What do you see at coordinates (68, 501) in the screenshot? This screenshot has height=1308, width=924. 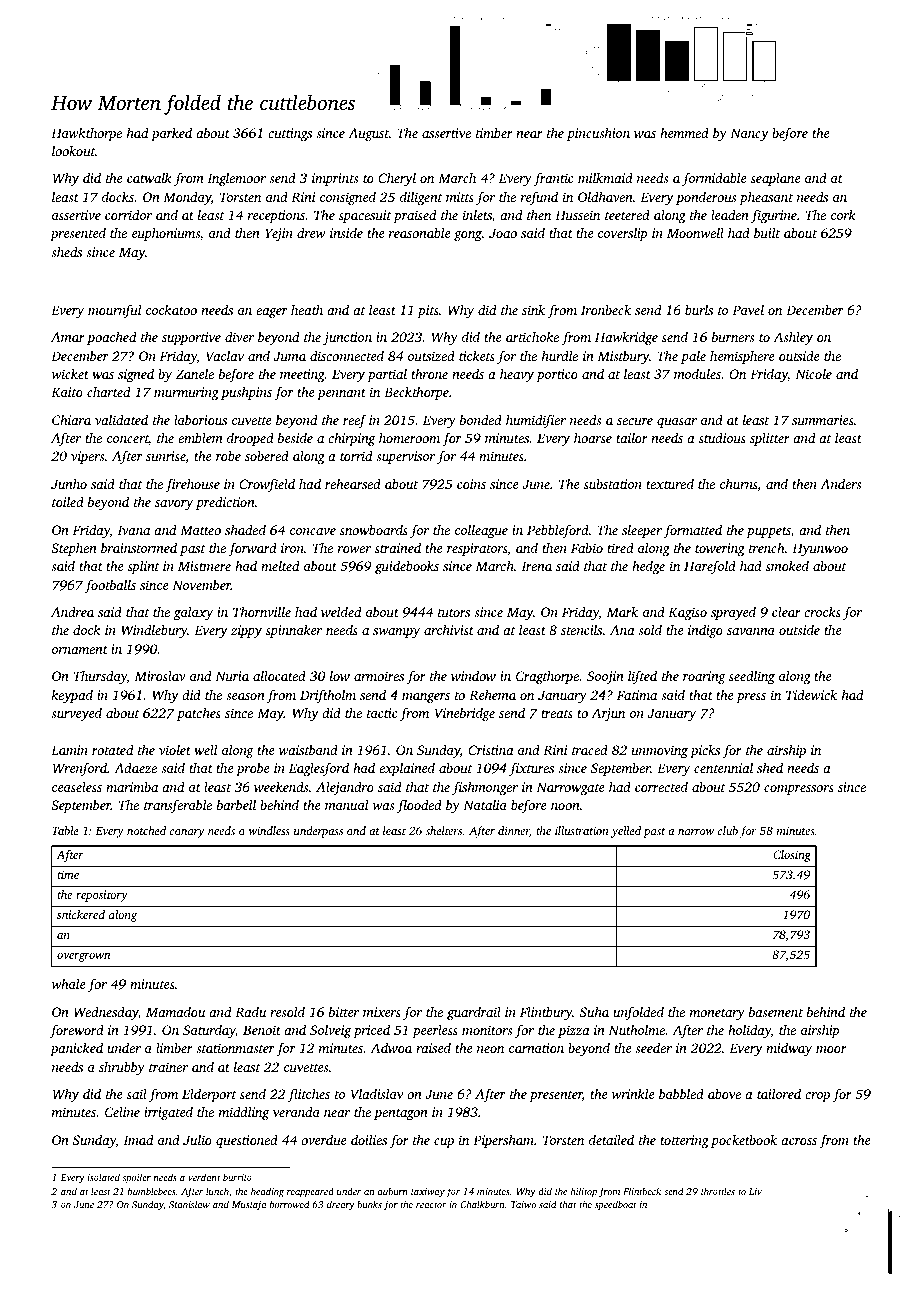 I see `toiled` at bounding box center [68, 501].
